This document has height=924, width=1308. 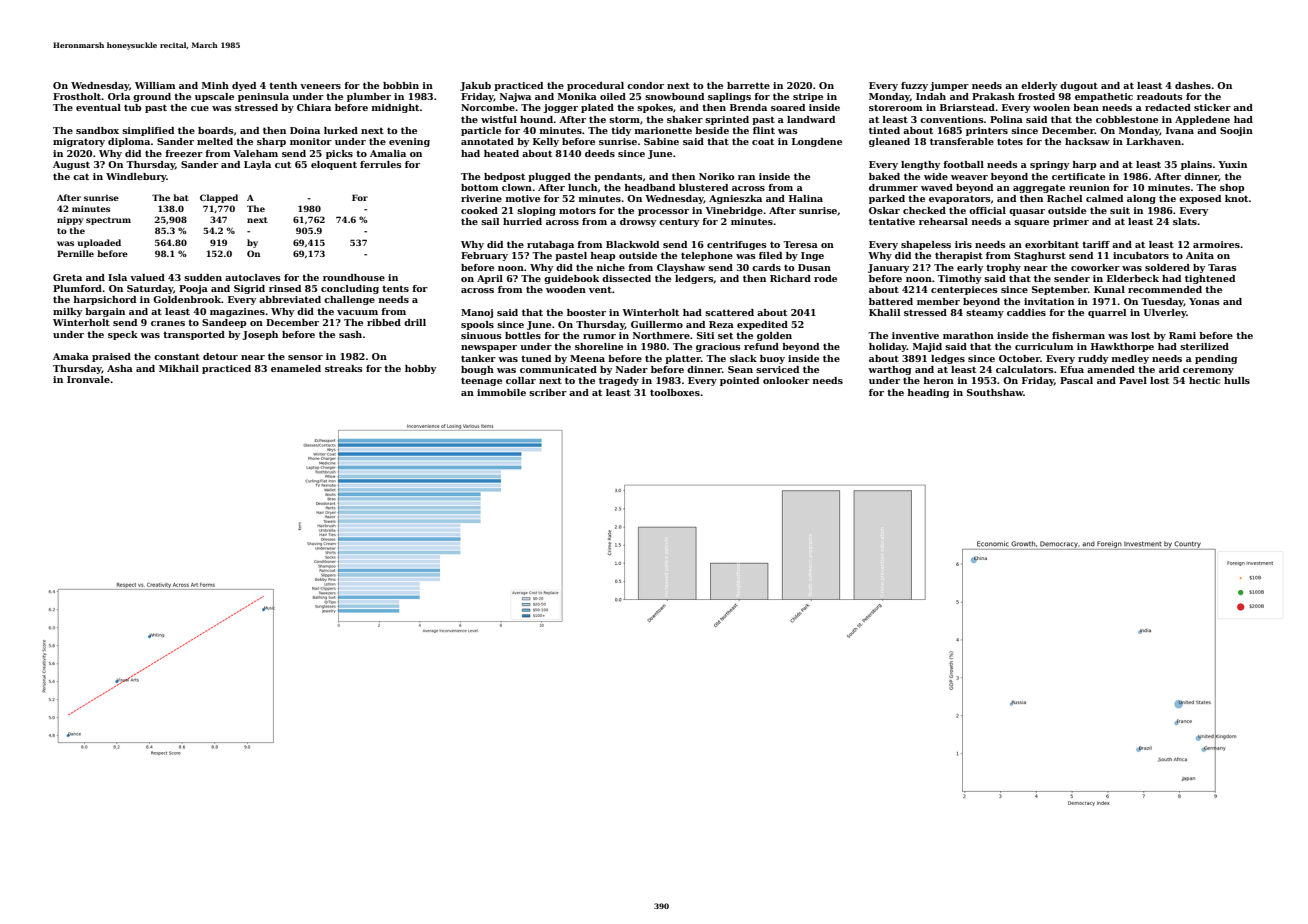 I want to click on soldered, so click(x=1167, y=267).
